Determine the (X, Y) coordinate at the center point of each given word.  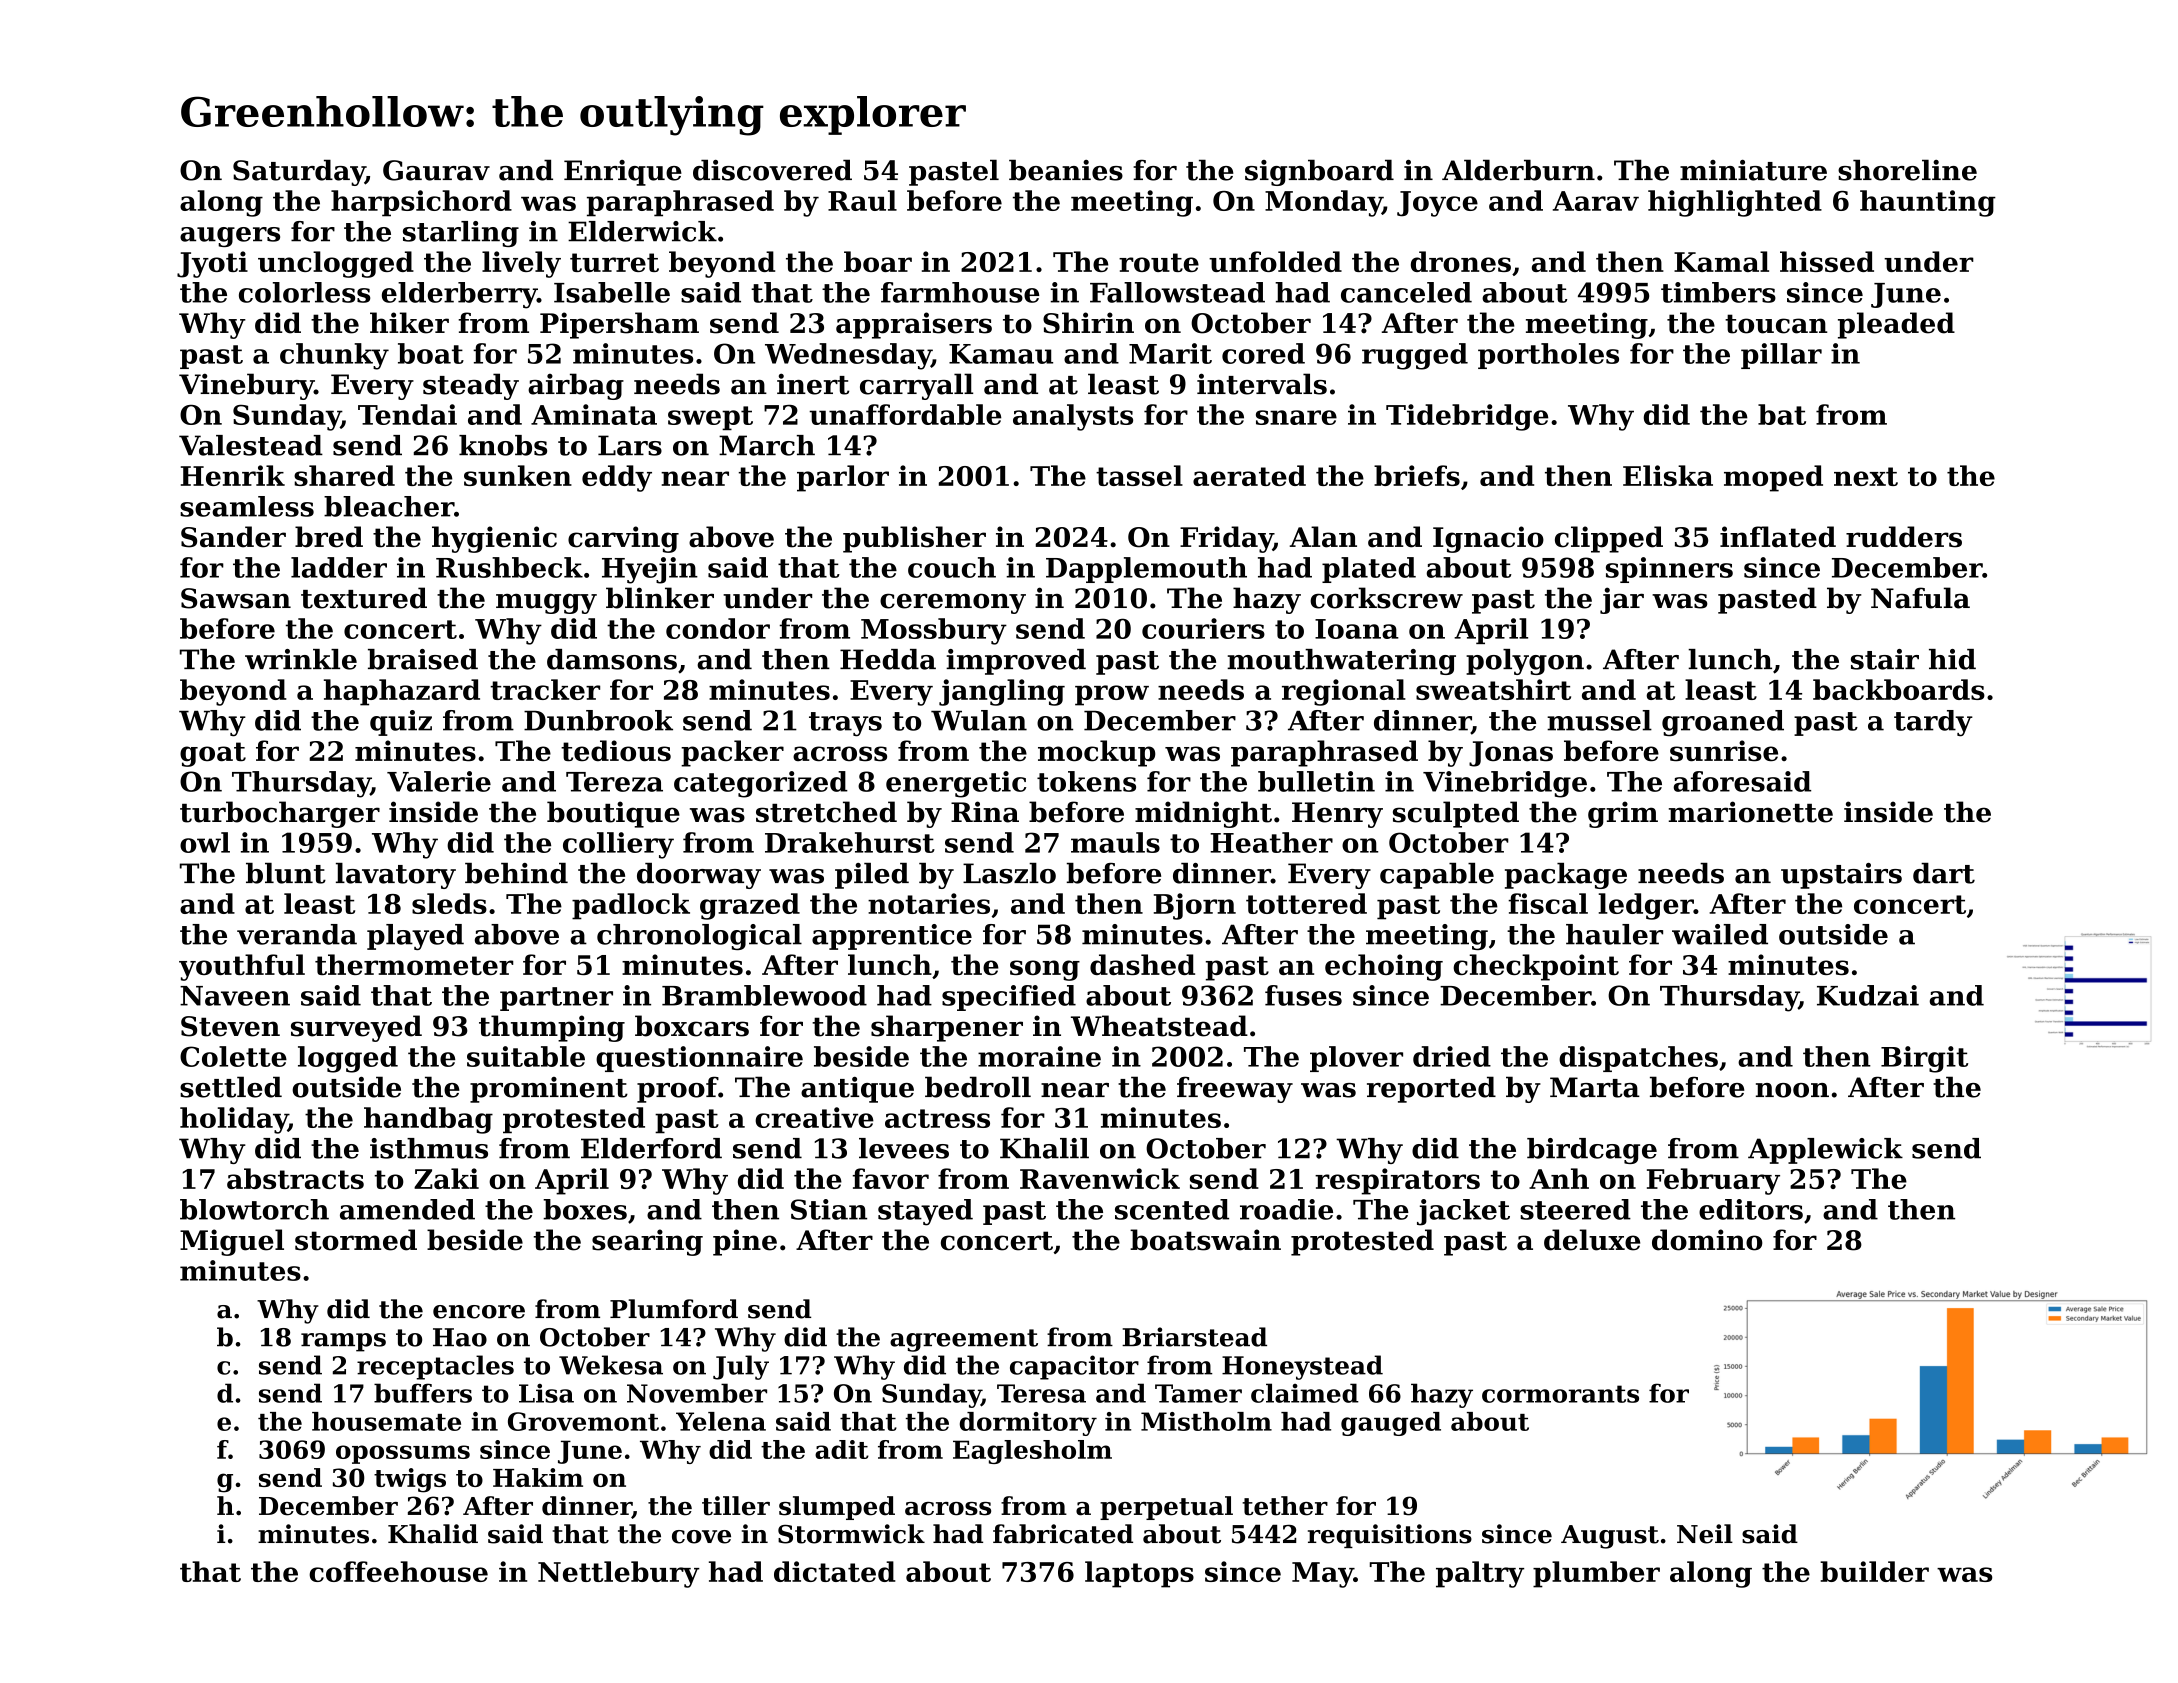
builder (1874, 1571)
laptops (1139, 1574)
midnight (1203, 814)
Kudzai (1868, 995)
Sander (233, 537)
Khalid (433, 1534)
